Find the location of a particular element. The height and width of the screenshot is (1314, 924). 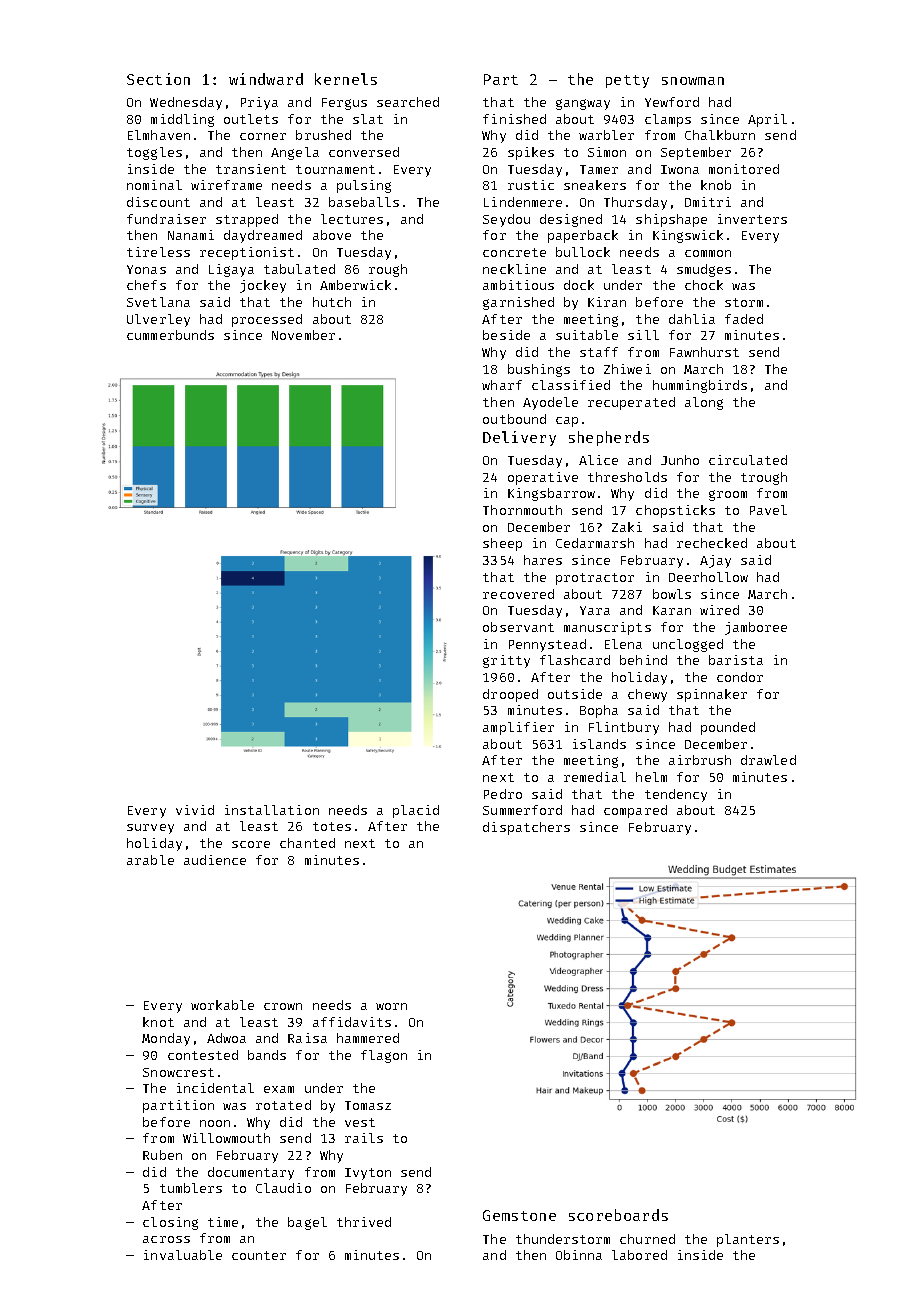

Yewford is located at coordinates (672, 102).
